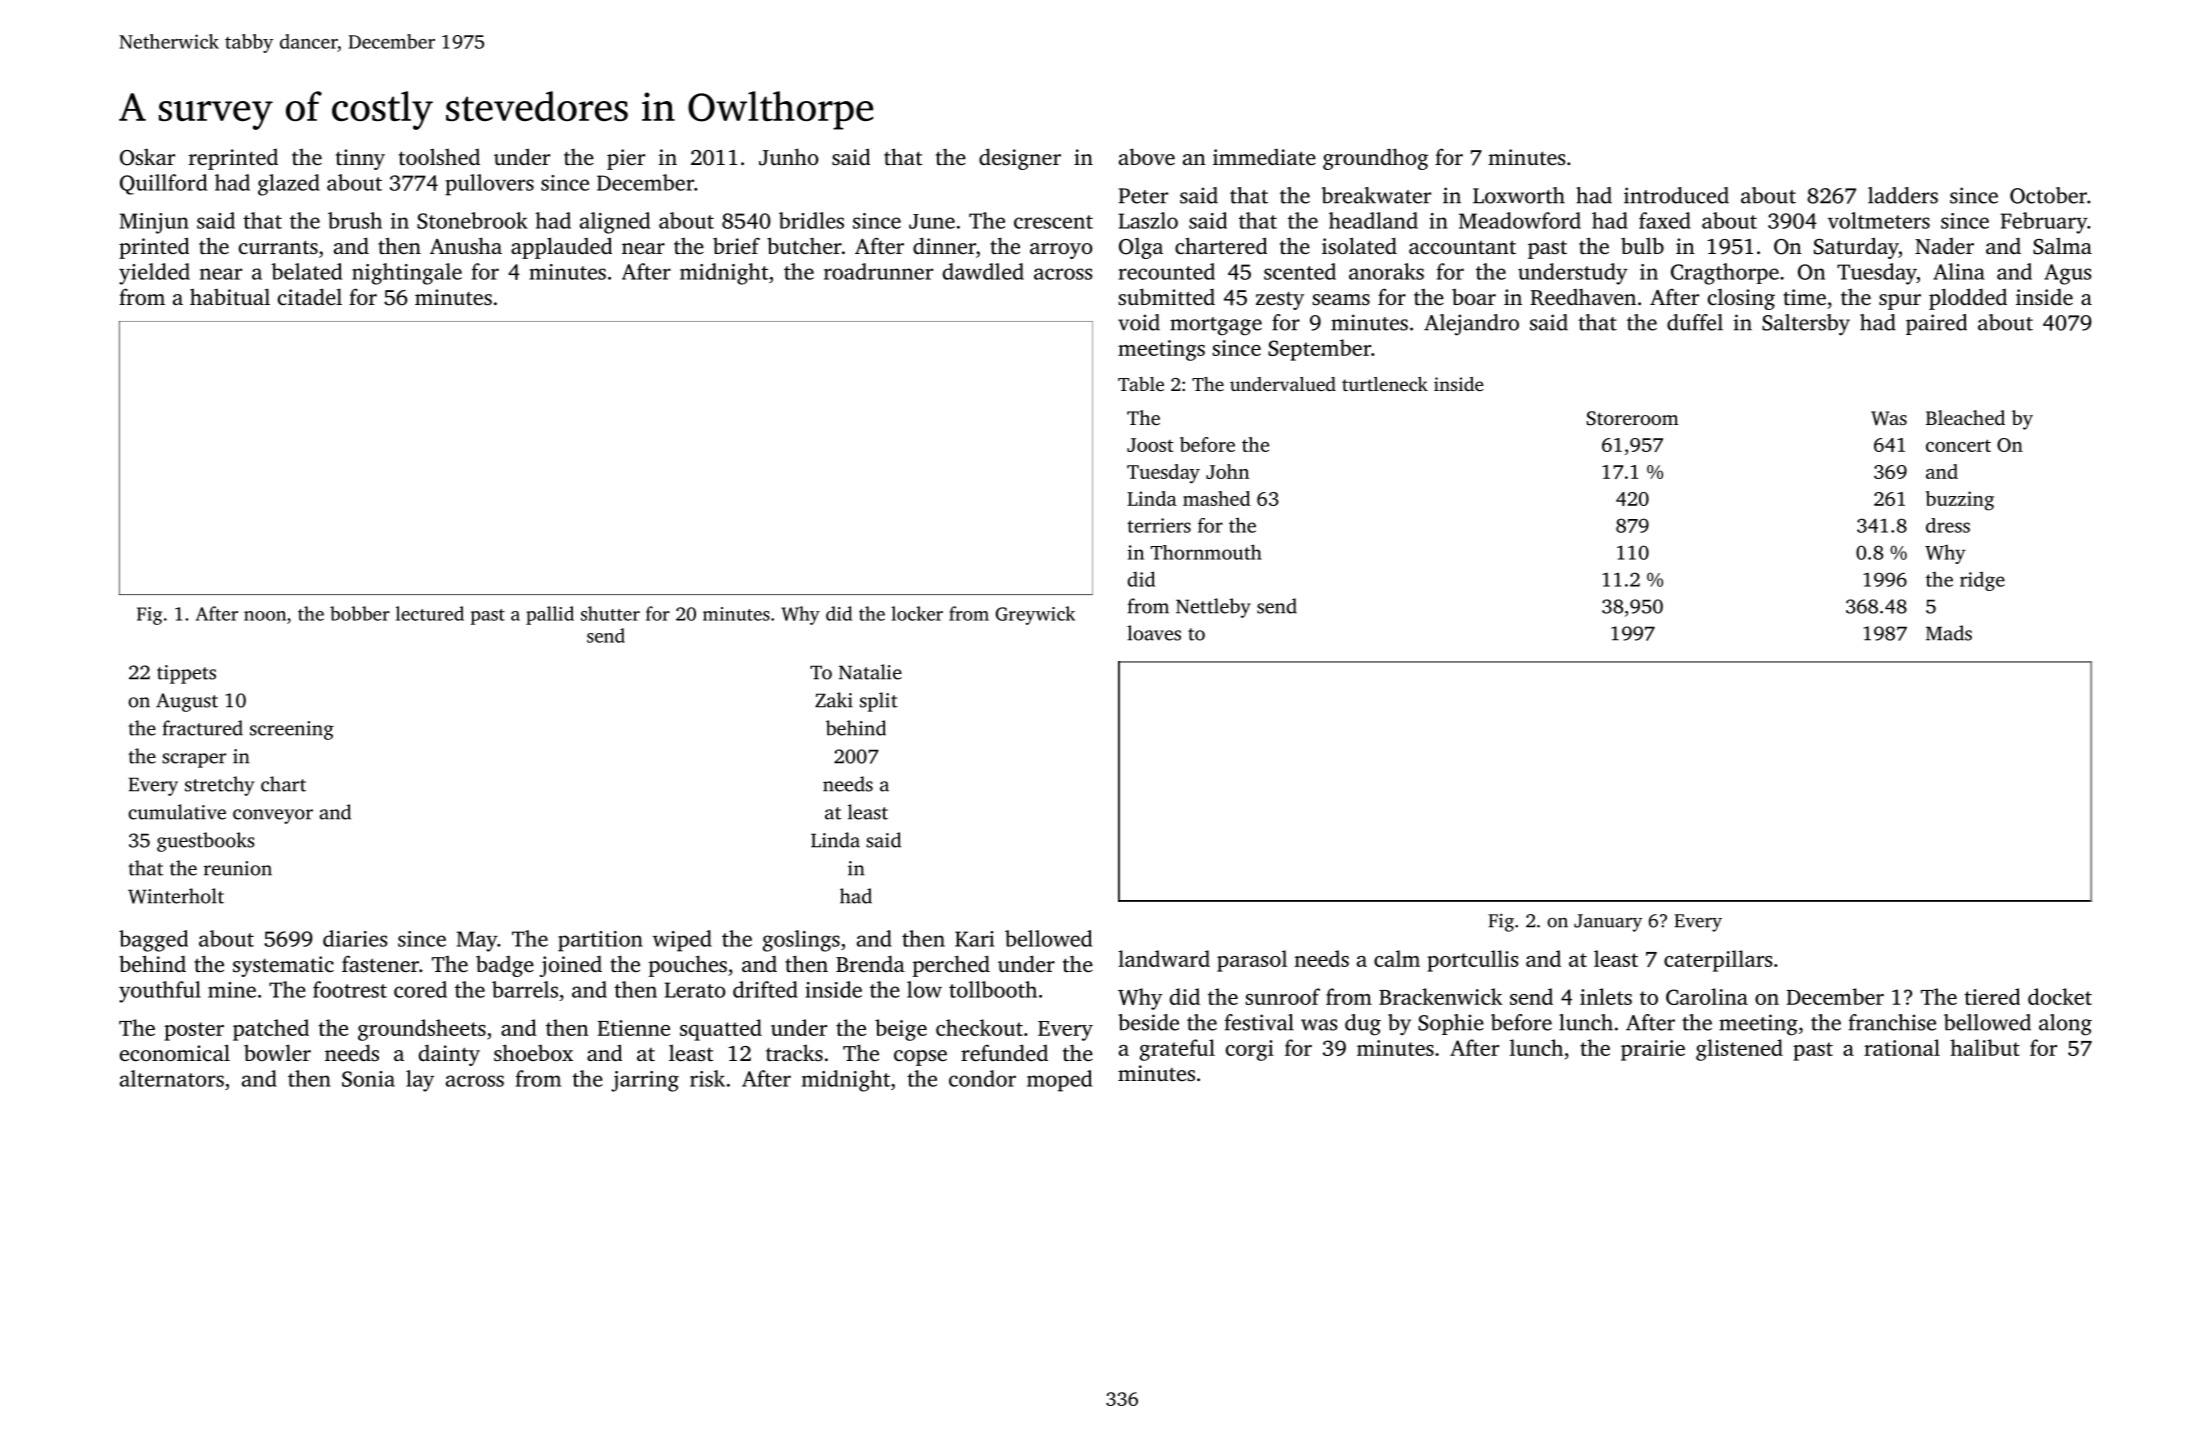 The image size is (2211, 1430). I want to click on Table, so click(1141, 384).
